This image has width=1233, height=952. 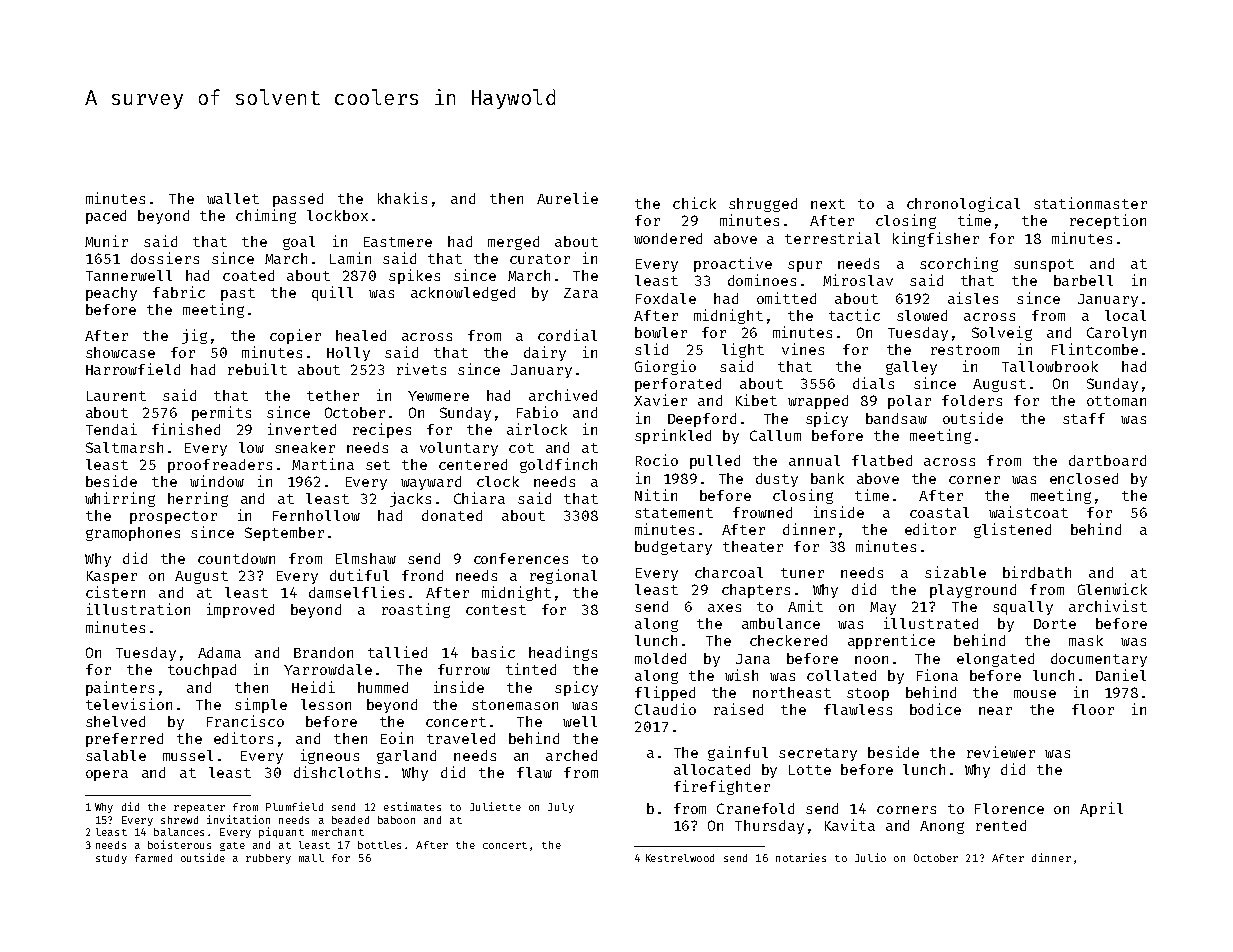 I want to click on Tendai, so click(x=111, y=429).
